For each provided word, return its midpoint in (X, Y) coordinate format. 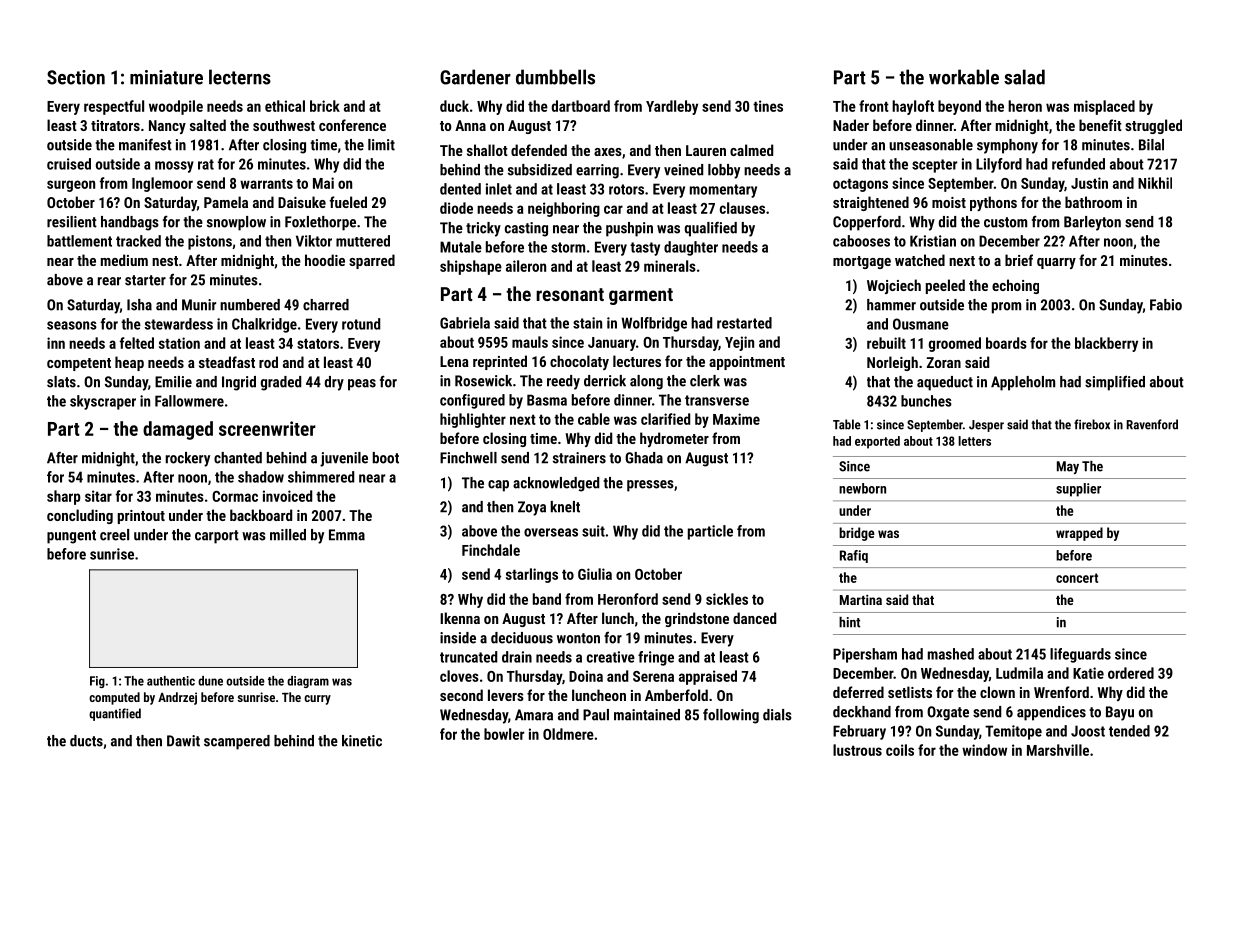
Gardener (475, 77)
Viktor (314, 241)
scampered (237, 742)
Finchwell (468, 458)
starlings (532, 575)
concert (1077, 578)
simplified (1115, 383)
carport (217, 537)
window (984, 750)
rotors (626, 189)
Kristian (933, 241)
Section (76, 77)
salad (1024, 77)
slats (61, 382)
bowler (504, 734)
